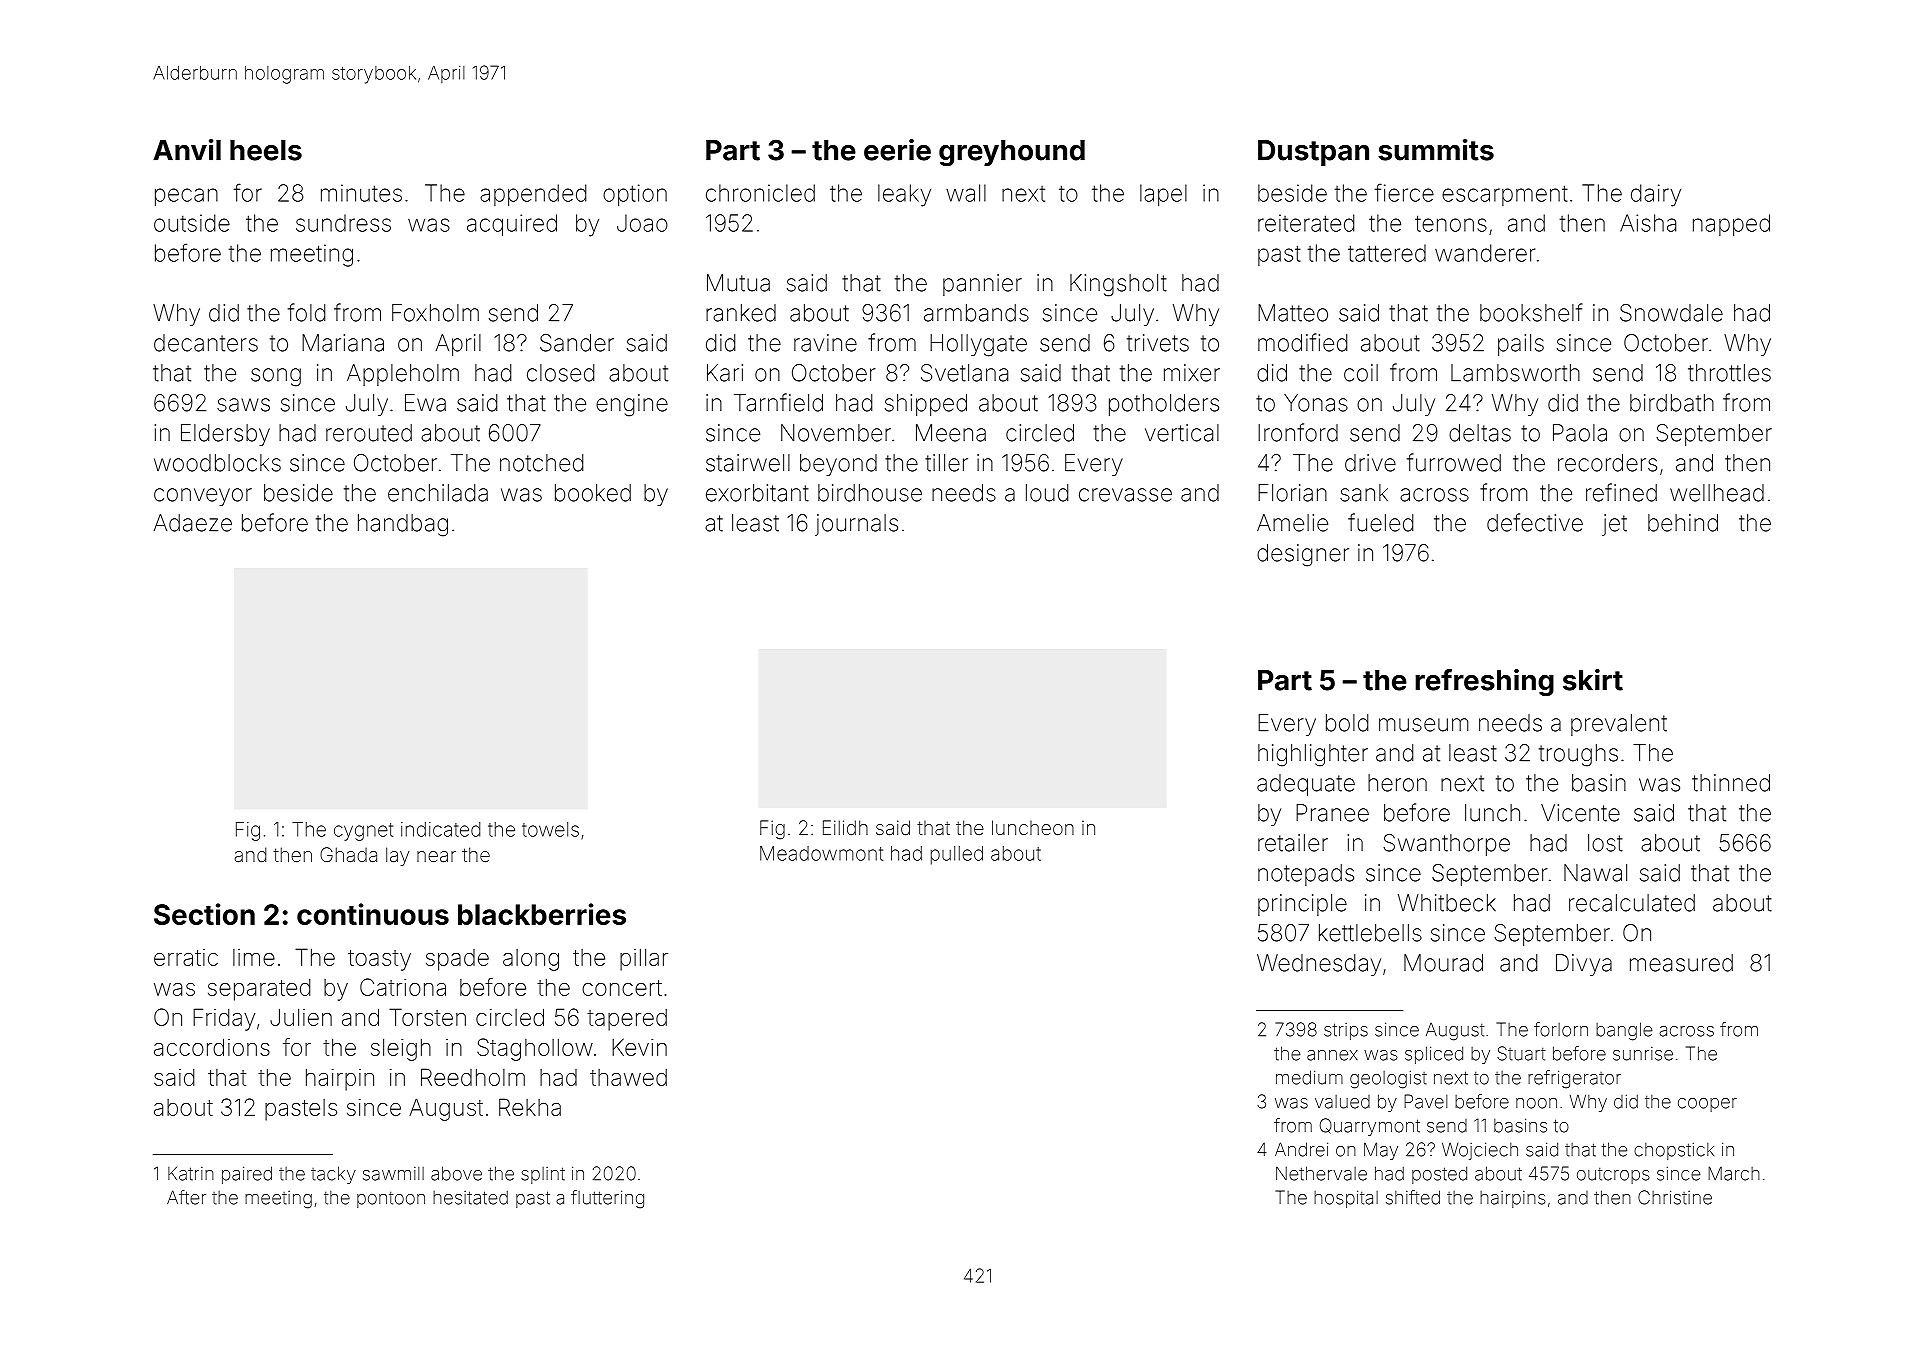 The width and height of the screenshot is (1925, 1361). Describe the element at coordinates (379, 960) in the screenshot. I see `toasty` at that location.
